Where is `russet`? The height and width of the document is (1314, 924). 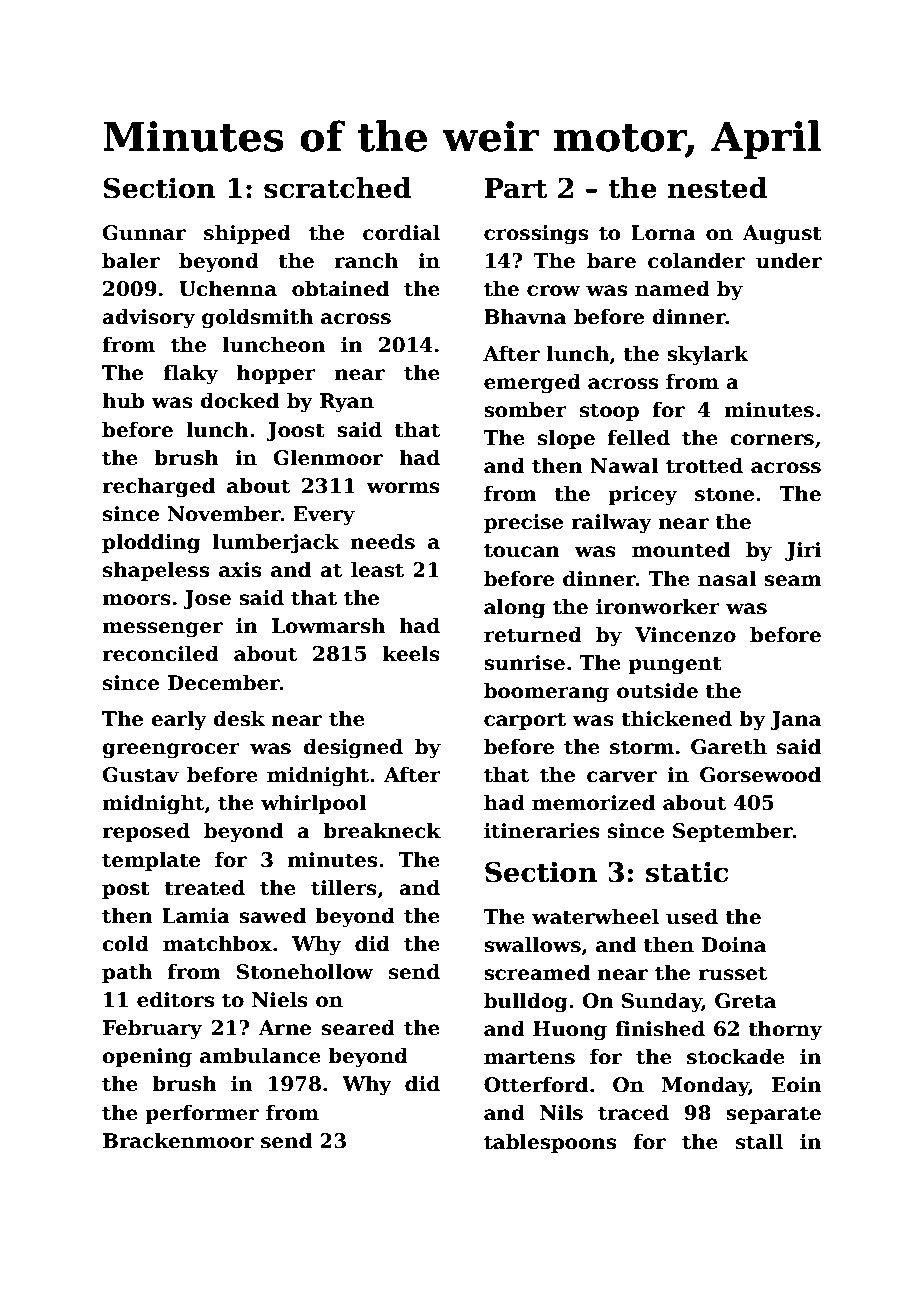
russet is located at coordinates (732, 973).
